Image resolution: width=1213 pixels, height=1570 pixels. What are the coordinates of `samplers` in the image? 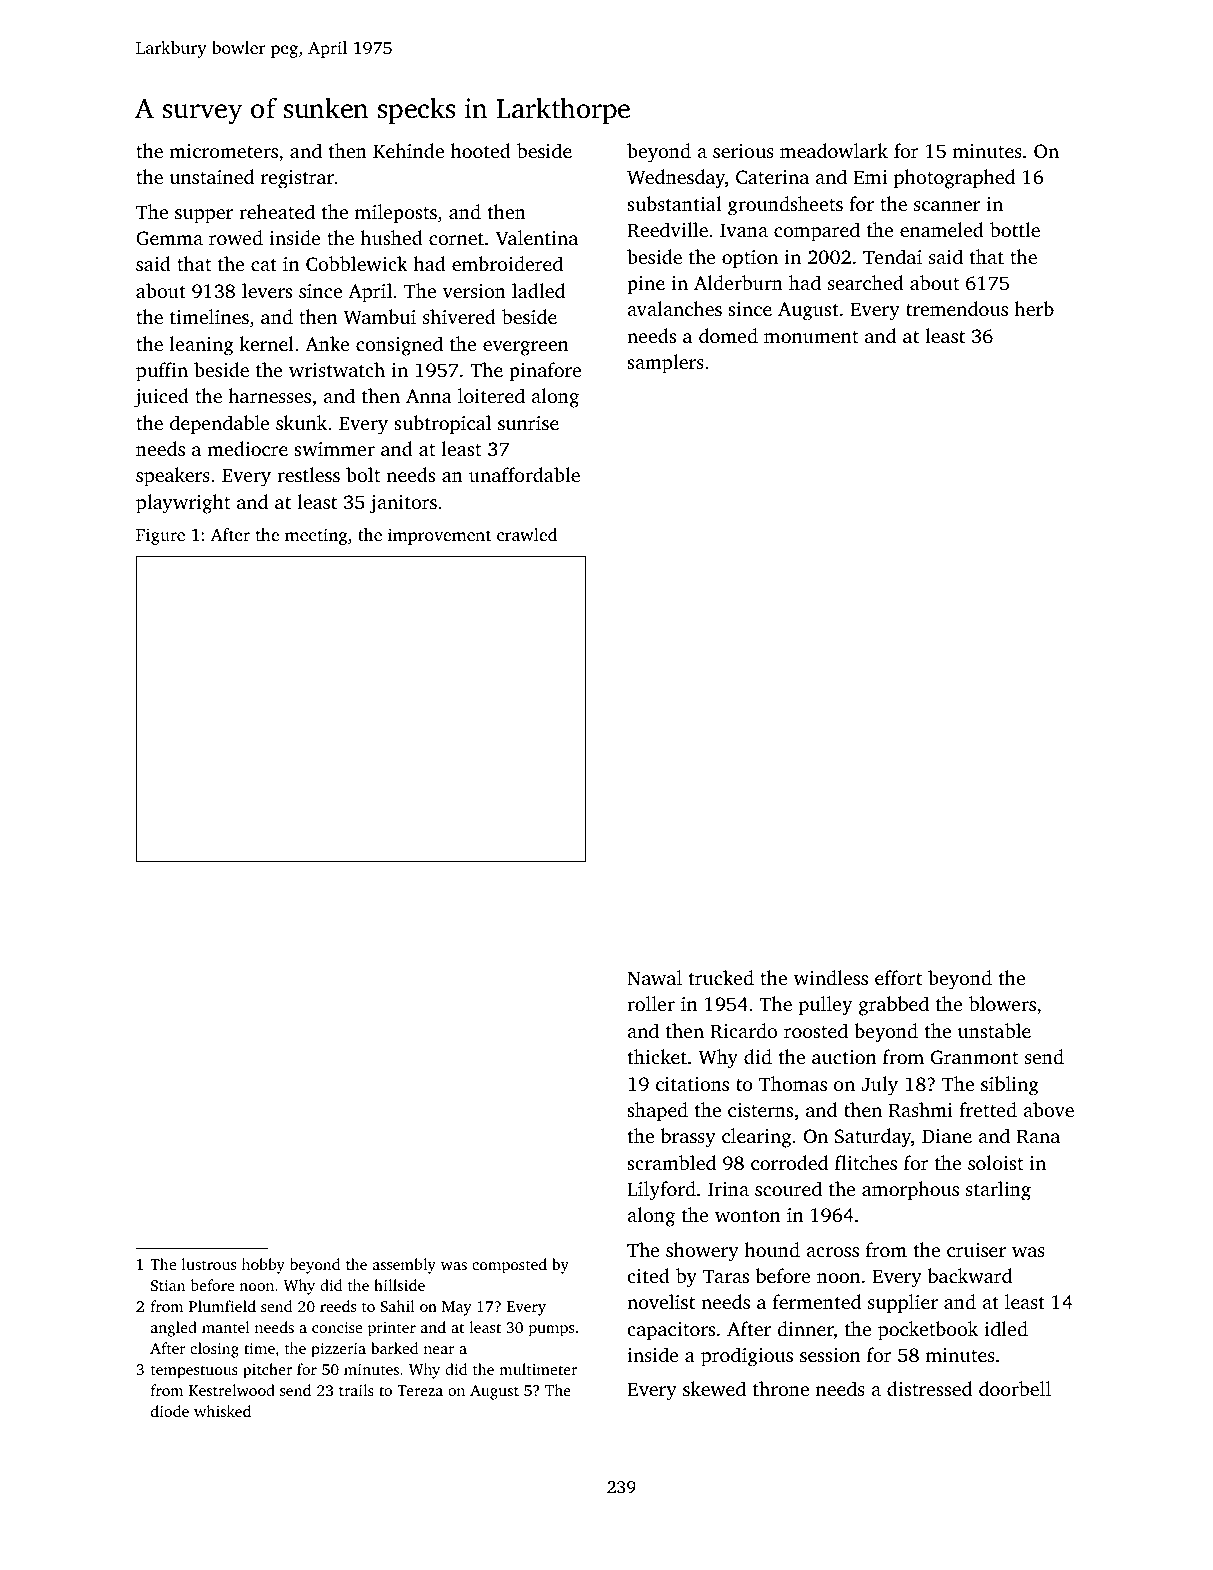 It's located at (665, 364).
